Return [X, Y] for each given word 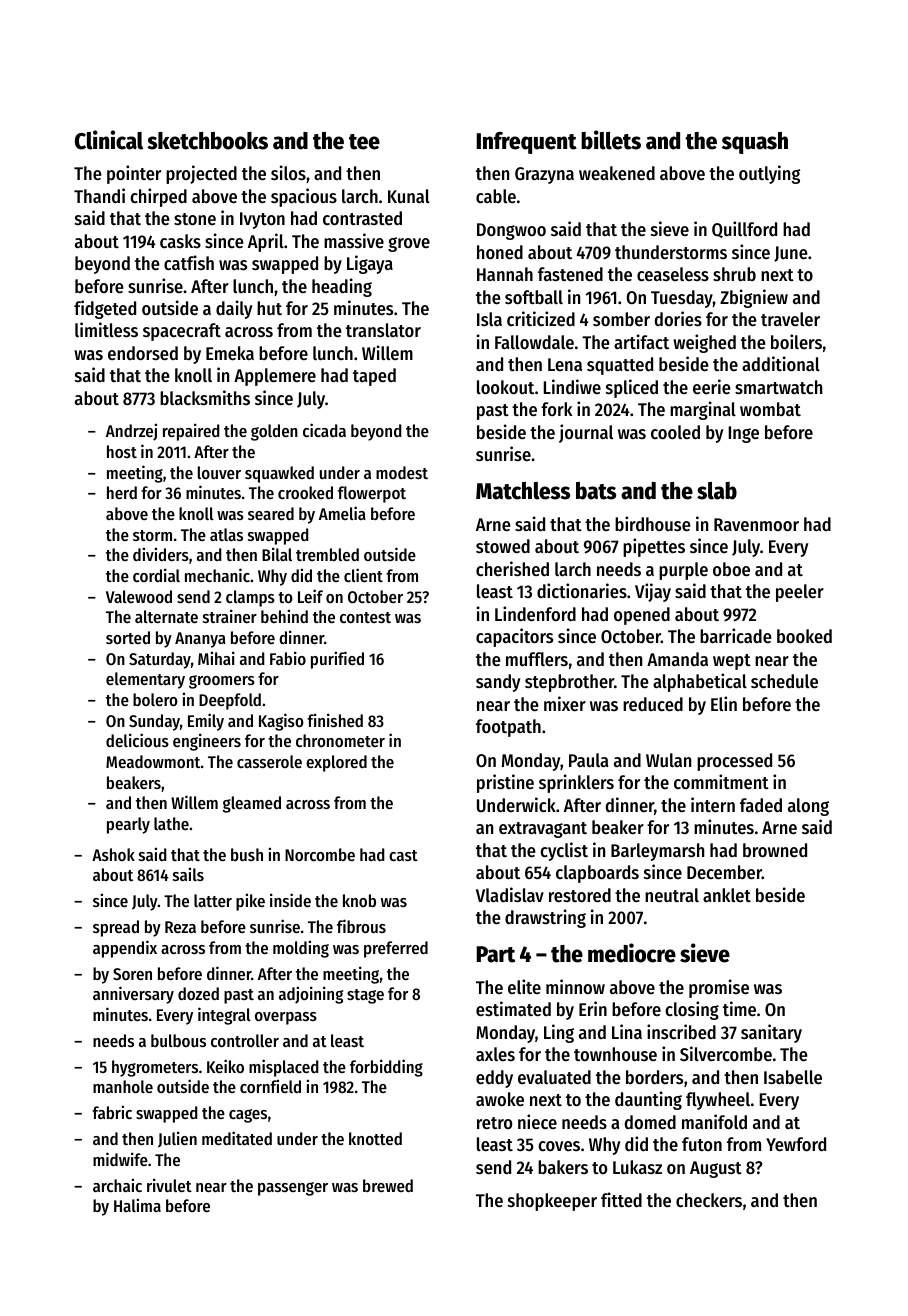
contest [365, 617]
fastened [570, 274]
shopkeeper [552, 1202]
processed [734, 762]
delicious [137, 740]
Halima [137, 1205]
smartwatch [778, 387]
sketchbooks [207, 141]
